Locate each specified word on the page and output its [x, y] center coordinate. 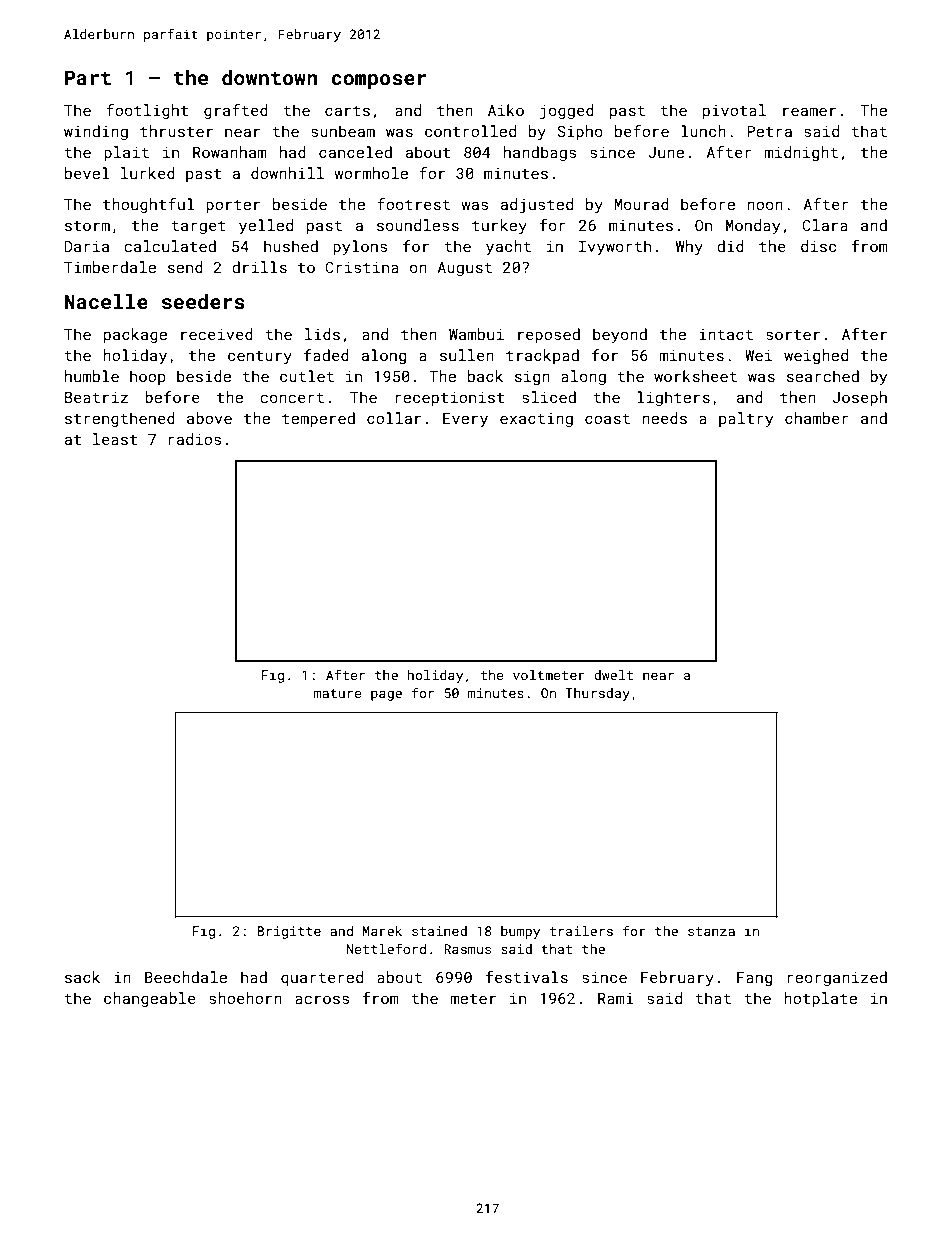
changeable [150, 999]
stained [439, 931]
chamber [817, 418]
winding [96, 132]
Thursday [597, 694]
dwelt [613, 675]
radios [194, 439]
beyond [620, 336]
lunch [703, 131]
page [386, 695]
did [730, 246]
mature [337, 693]
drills [259, 267]
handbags [540, 153]
